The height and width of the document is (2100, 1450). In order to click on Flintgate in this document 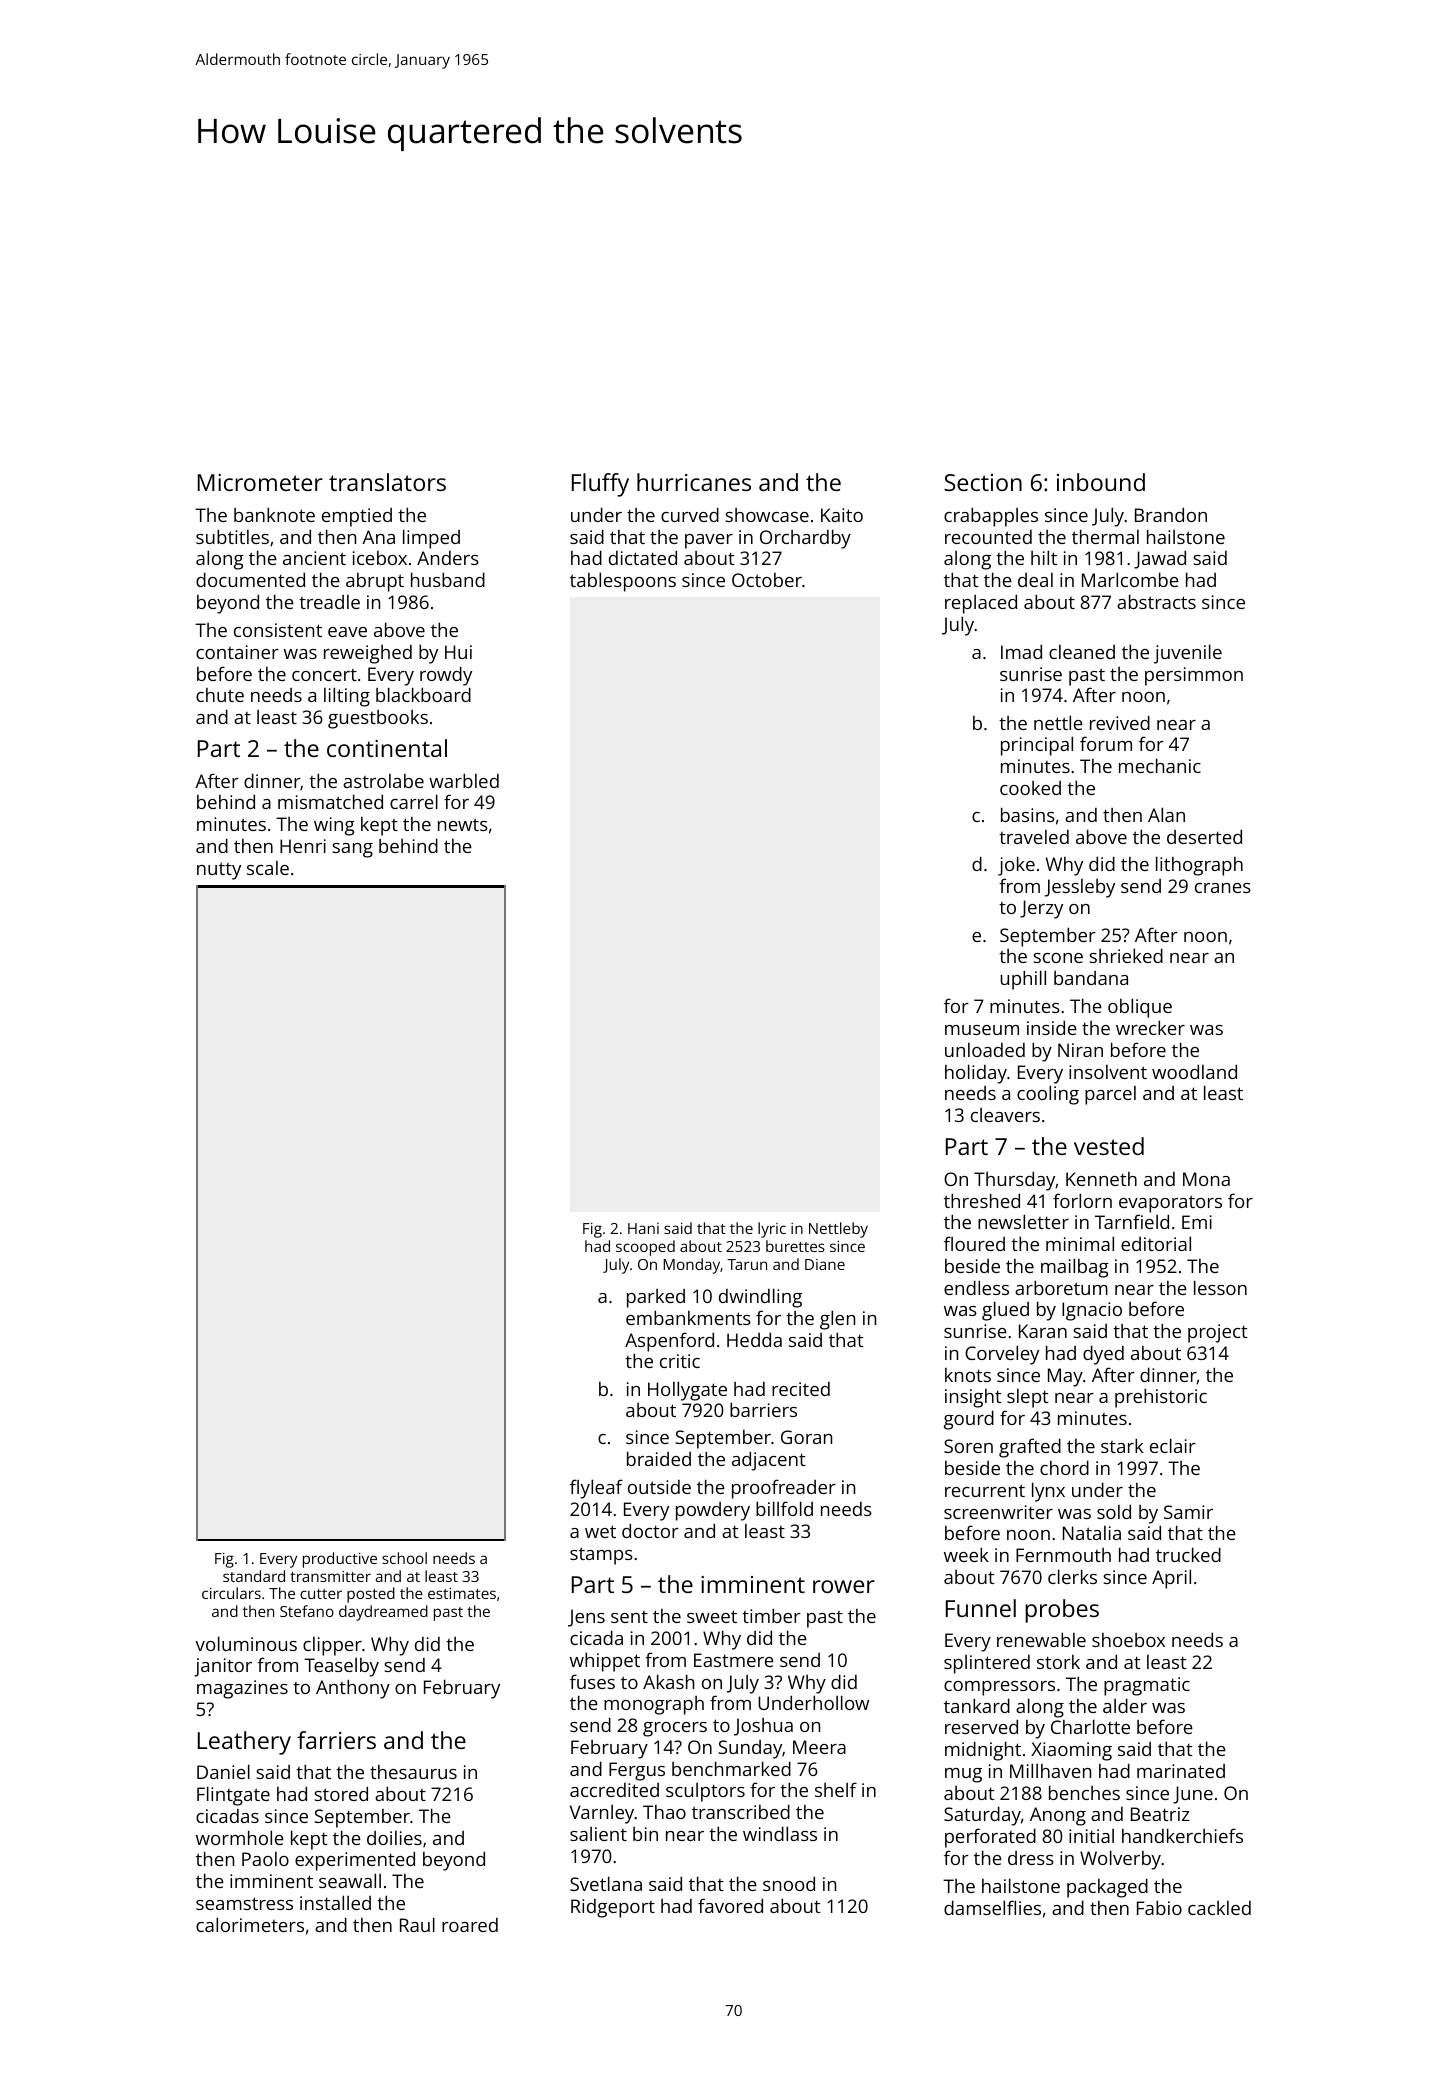, I will do `click(233, 1796)`.
